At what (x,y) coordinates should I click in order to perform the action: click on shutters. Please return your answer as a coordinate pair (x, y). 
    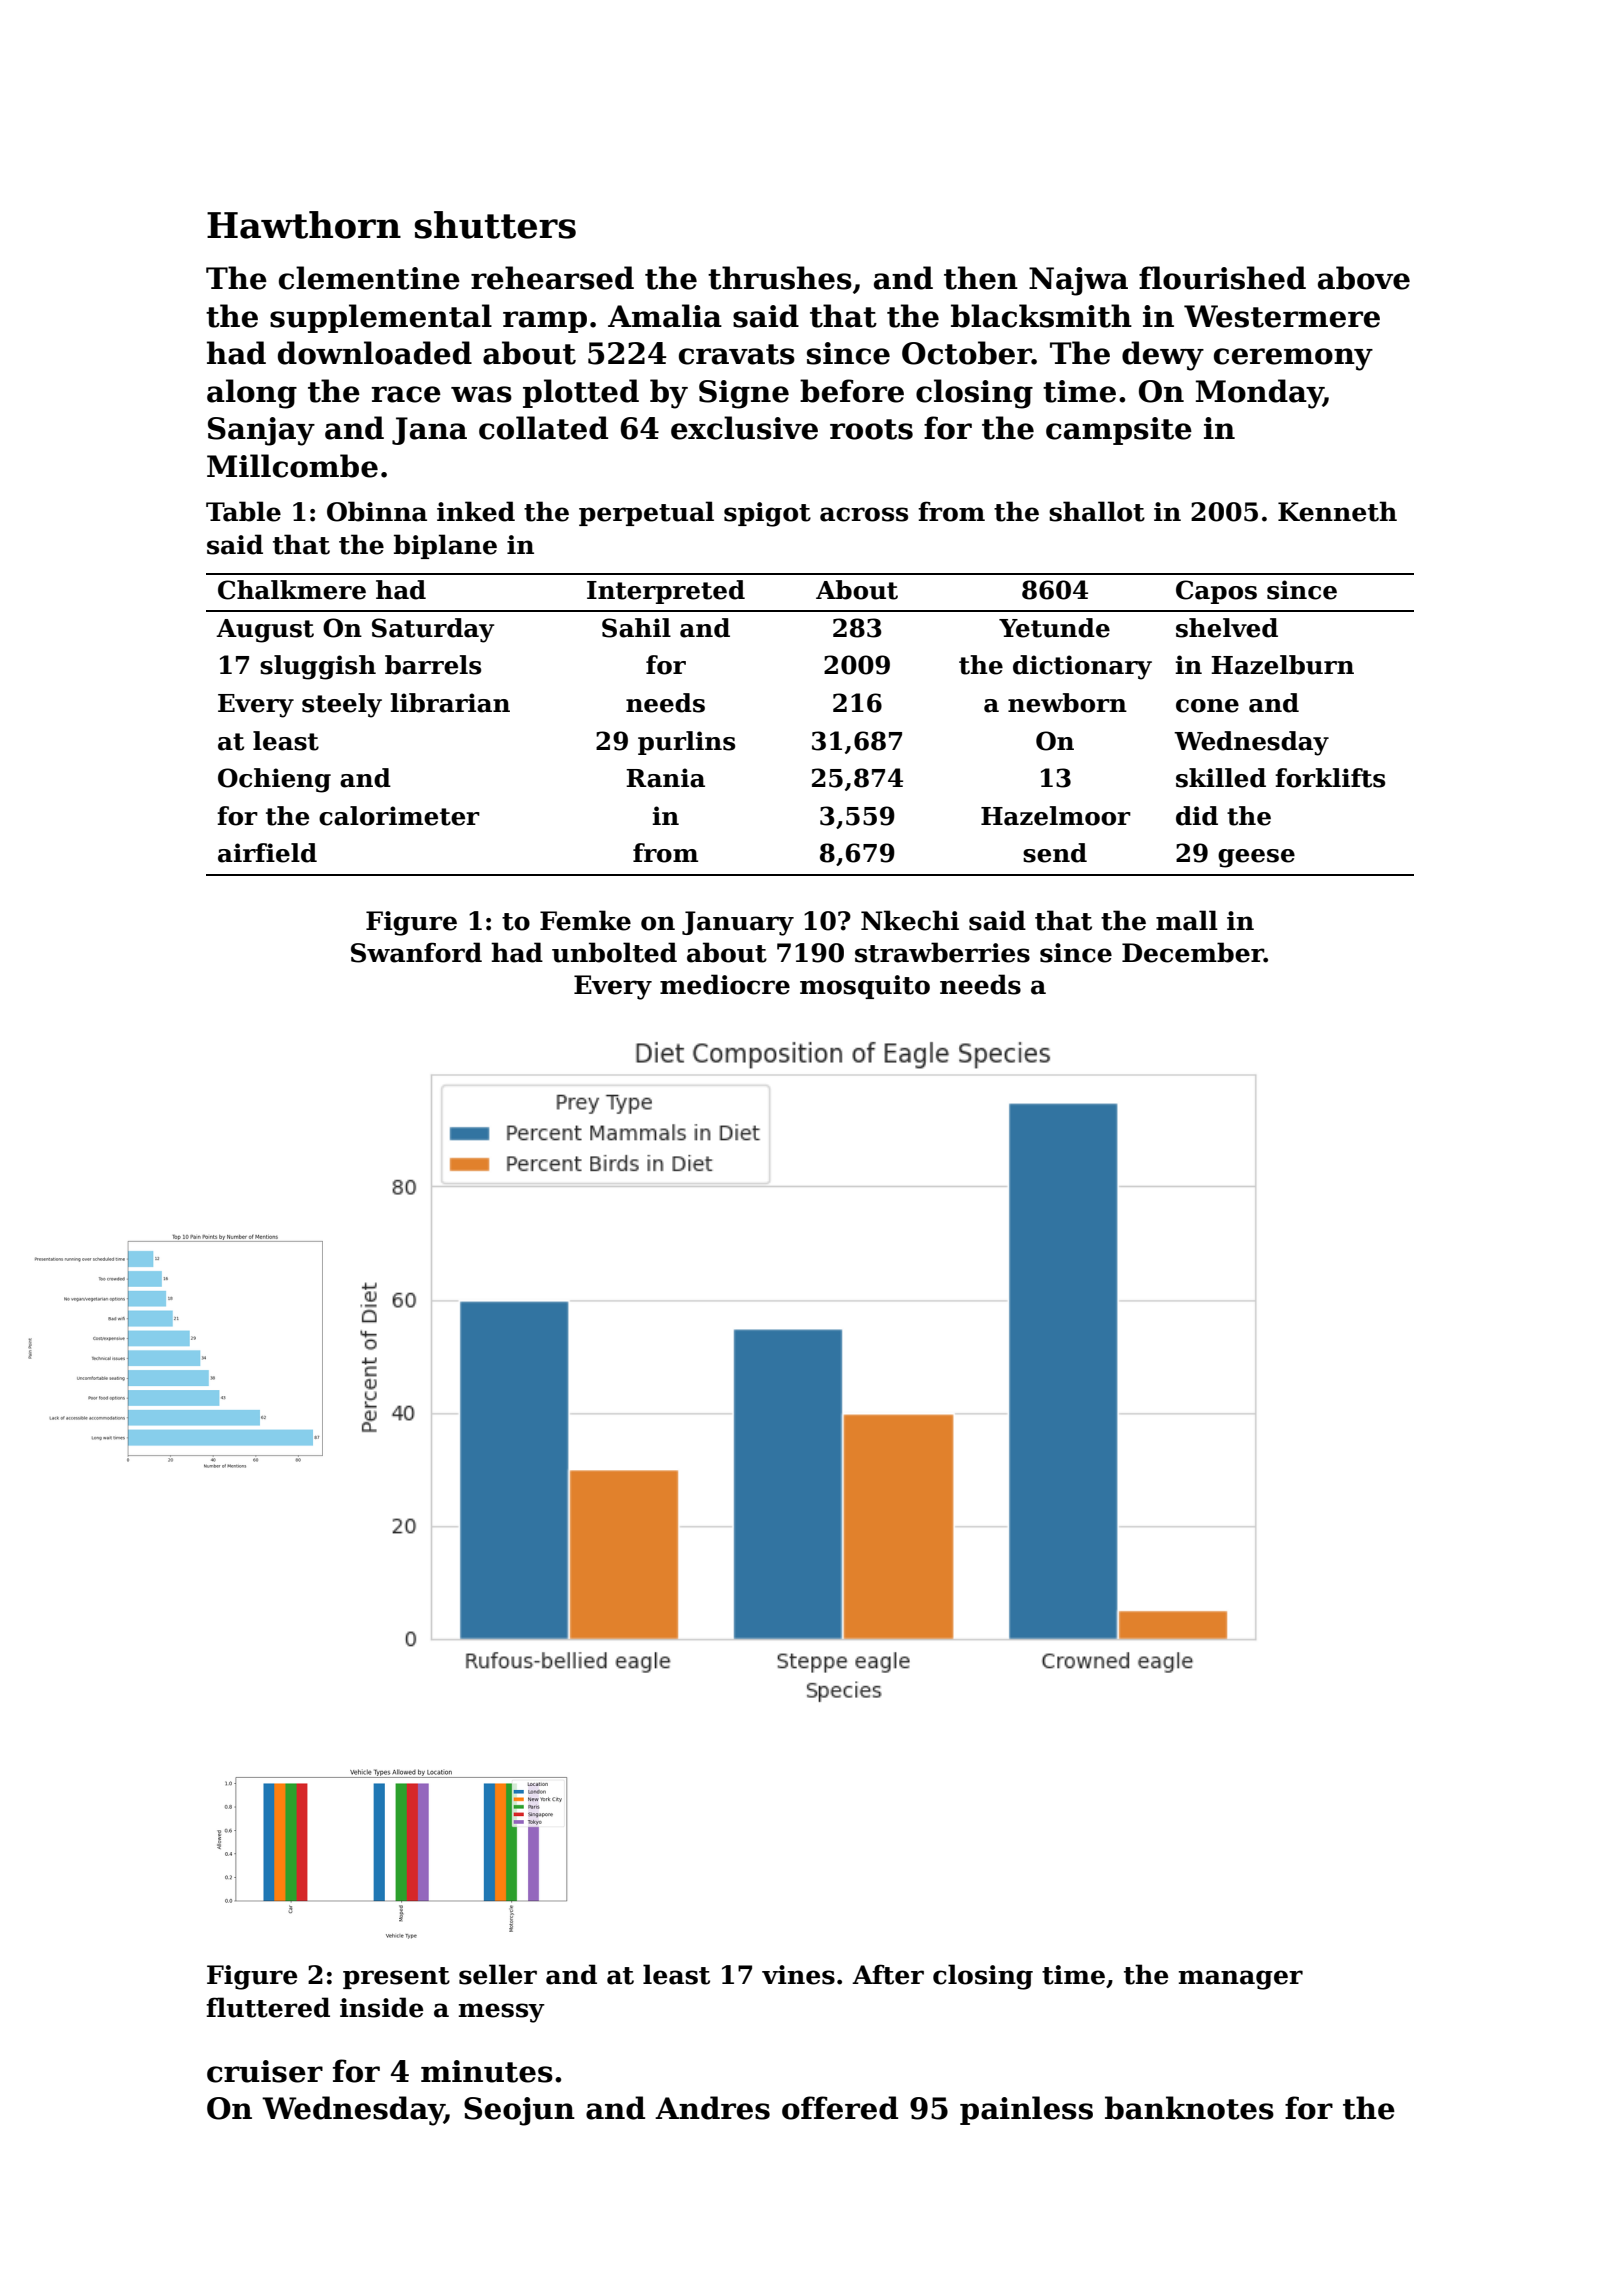
    Looking at the image, I should click on (495, 225).
